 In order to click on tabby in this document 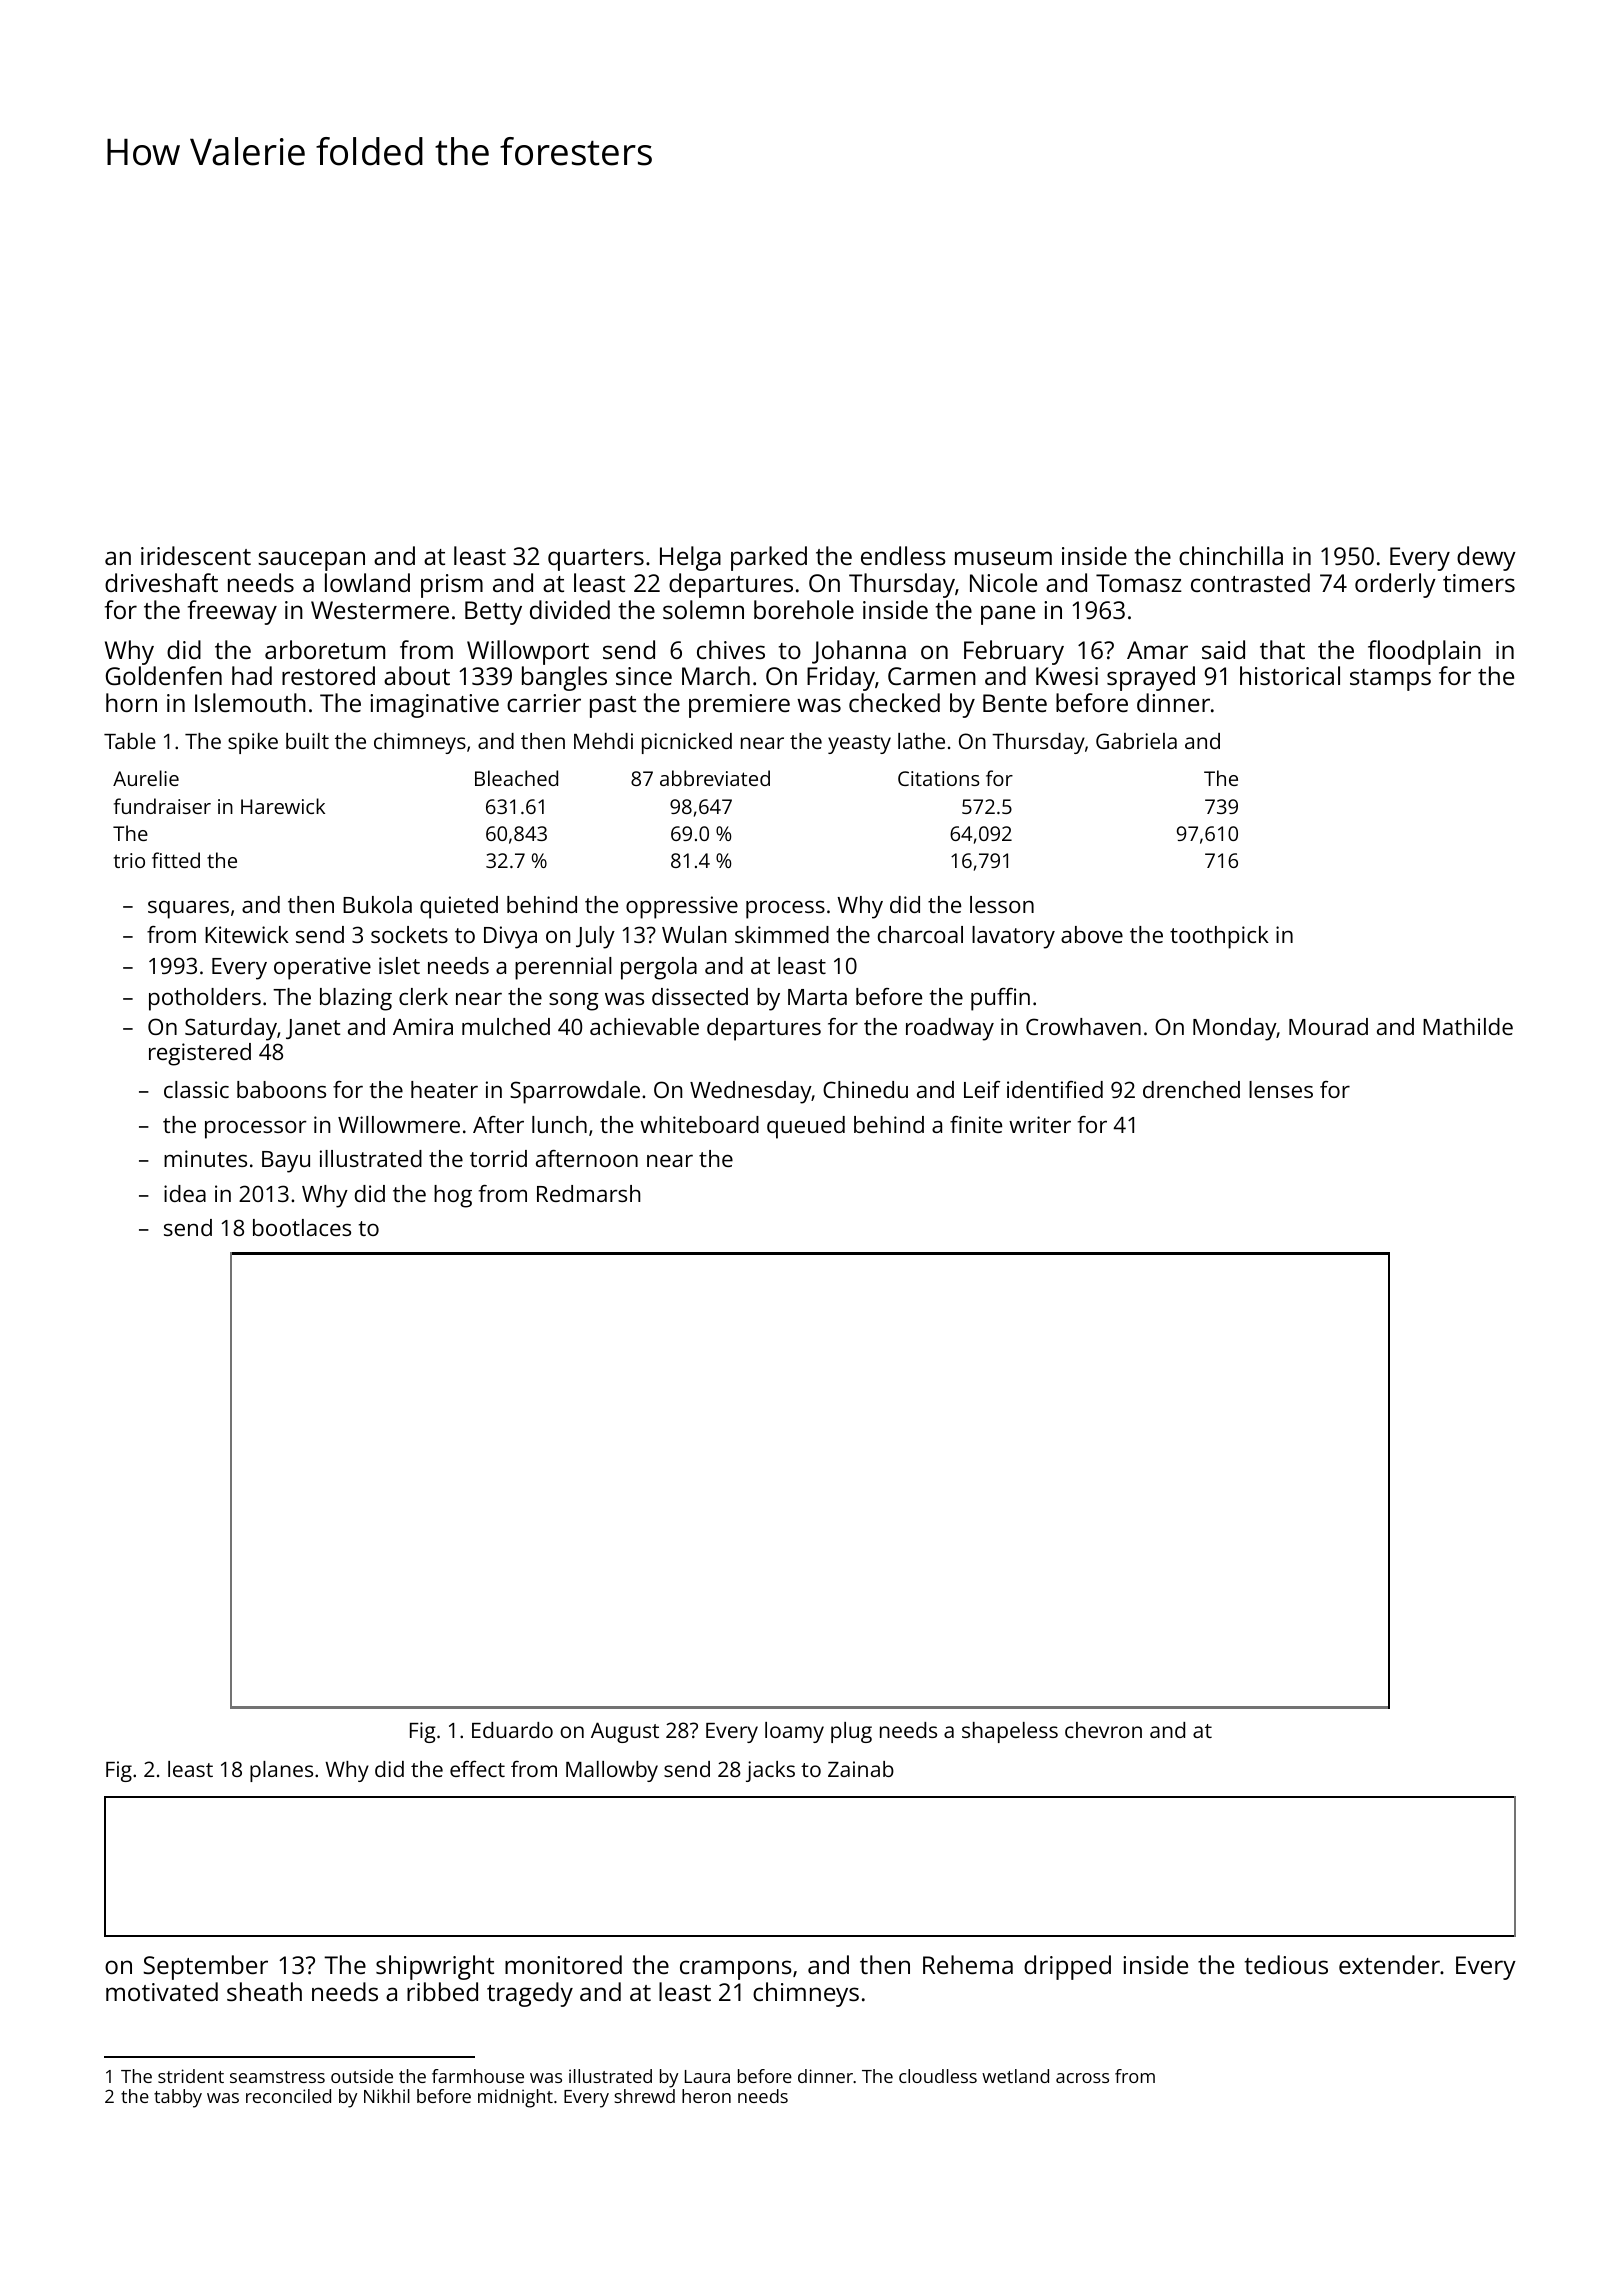, I will do `click(178, 2098)`.
